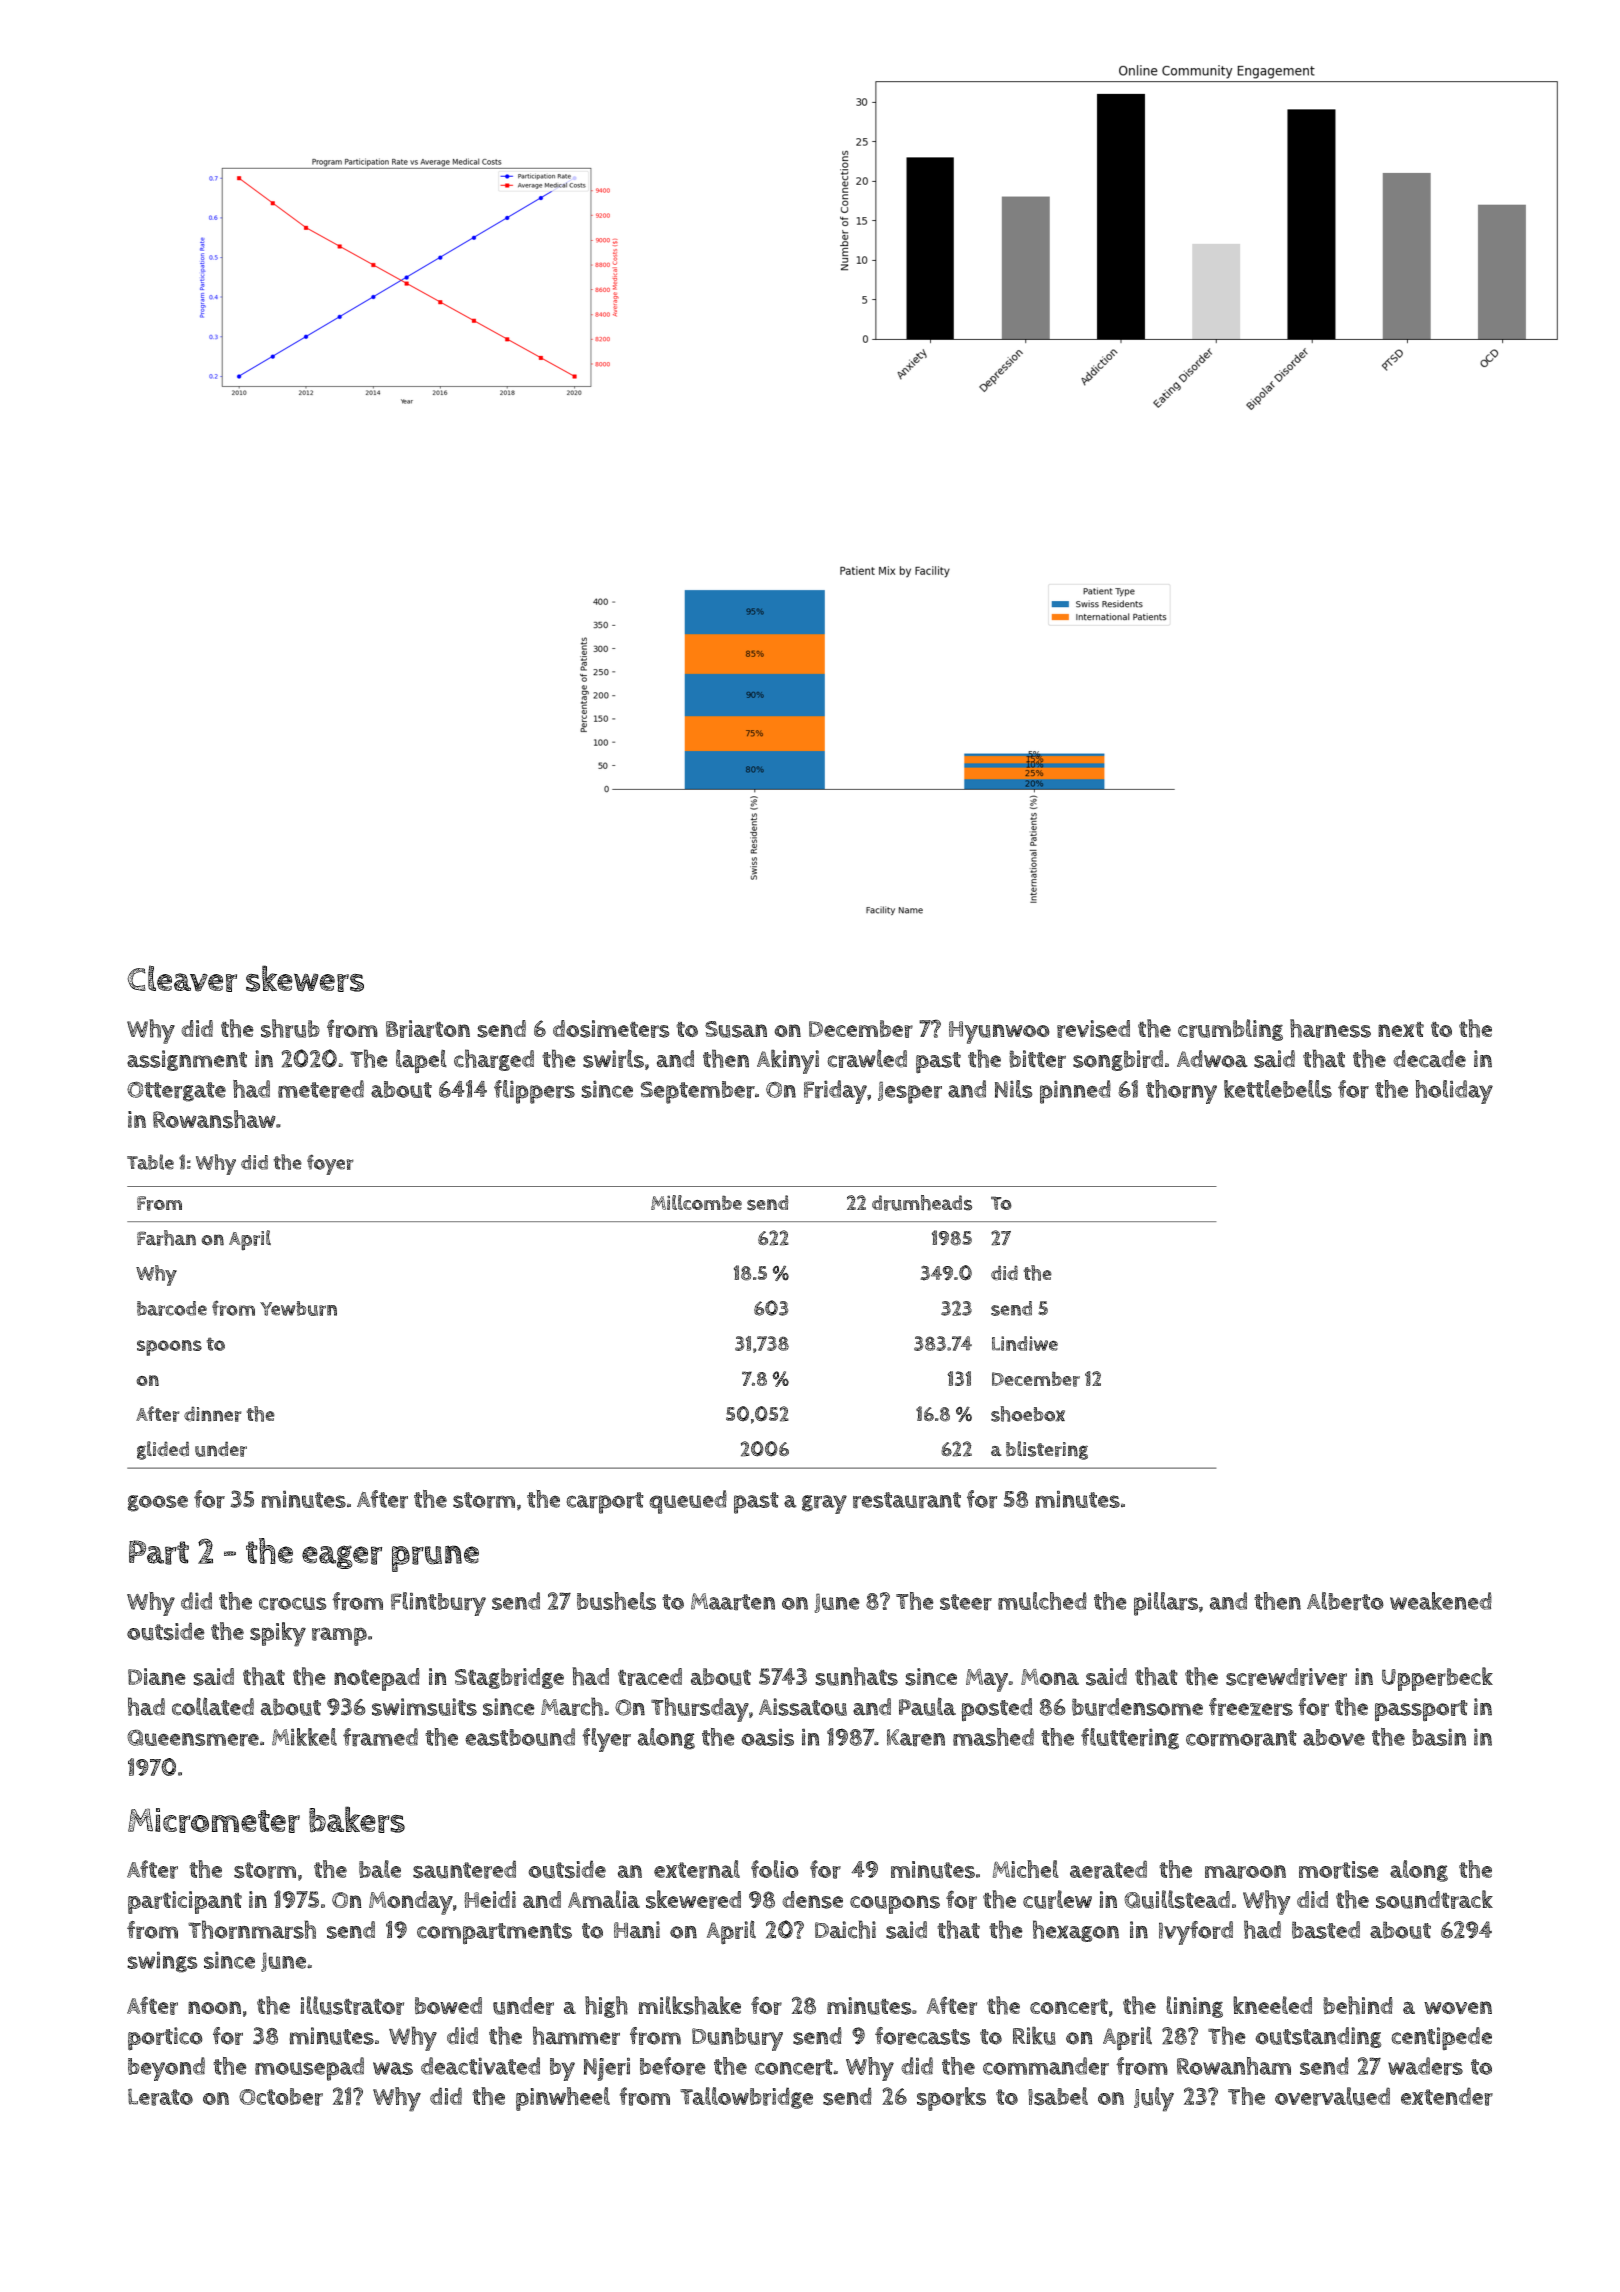 This screenshot has height=2292, width=1620. Describe the element at coordinates (160, 2097) in the screenshot. I see `Lerato` at that location.
